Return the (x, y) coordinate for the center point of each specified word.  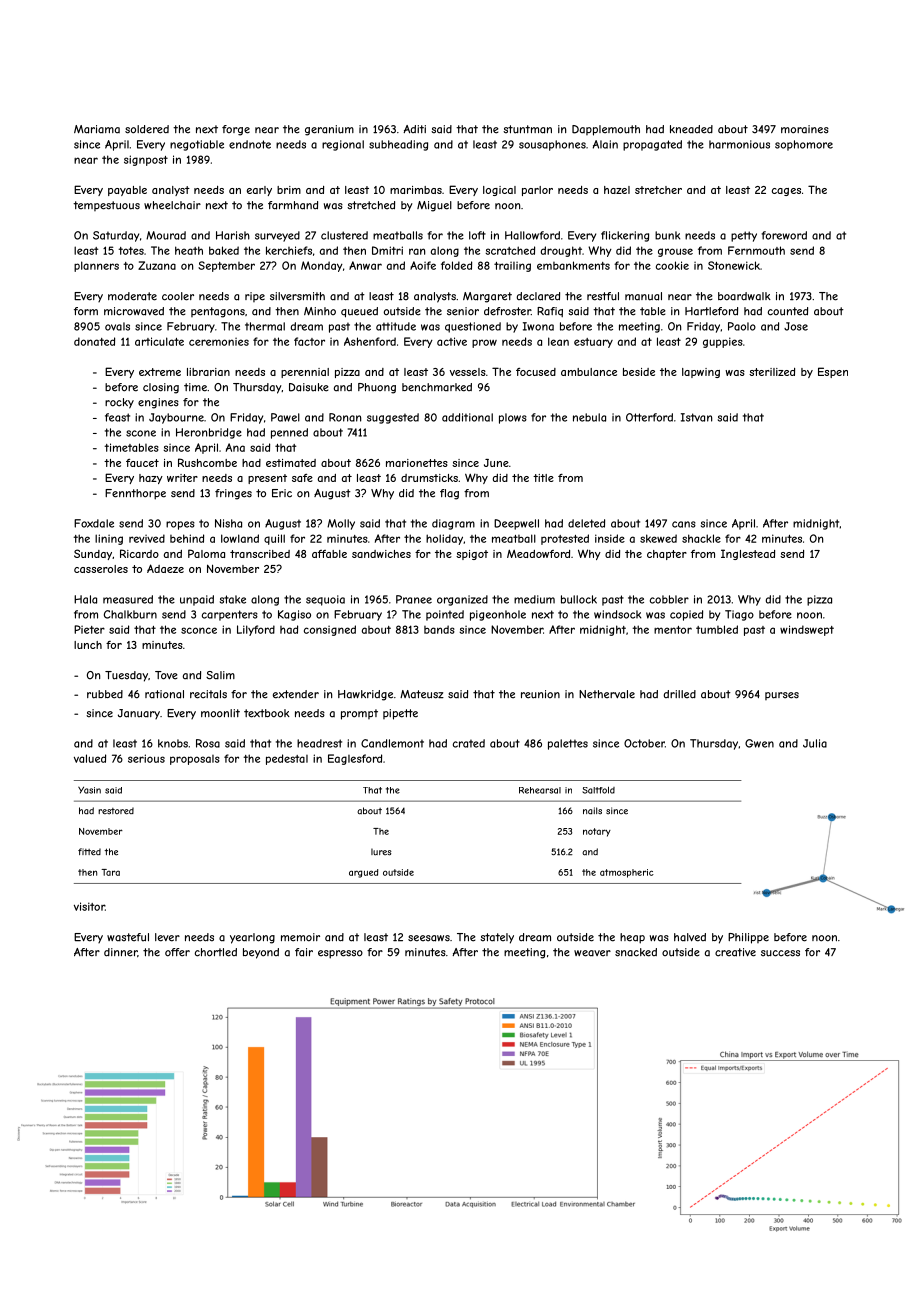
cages (786, 192)
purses (782, 696)
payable (127, 191)
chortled (216, 952)
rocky (119, 403)
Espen (833, 372)
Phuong (377, 388)
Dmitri (387, 250)
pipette (400, 714)
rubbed (105, 694)
